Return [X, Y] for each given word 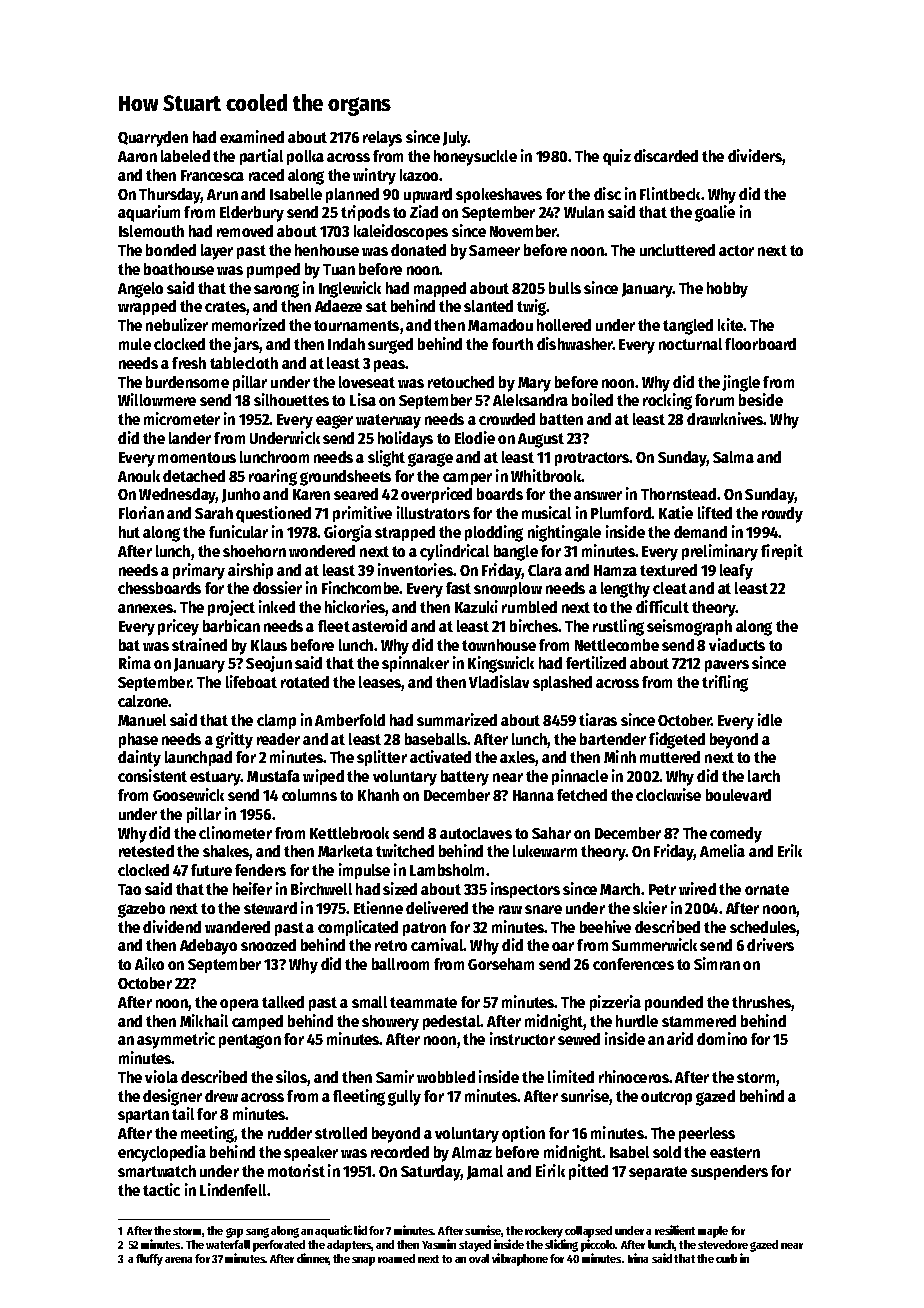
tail [183, 1113]
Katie [676, 512]
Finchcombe [361, 587]
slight [386, 458]
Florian [141, 512]
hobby [727, 290]
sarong [276, 291]
